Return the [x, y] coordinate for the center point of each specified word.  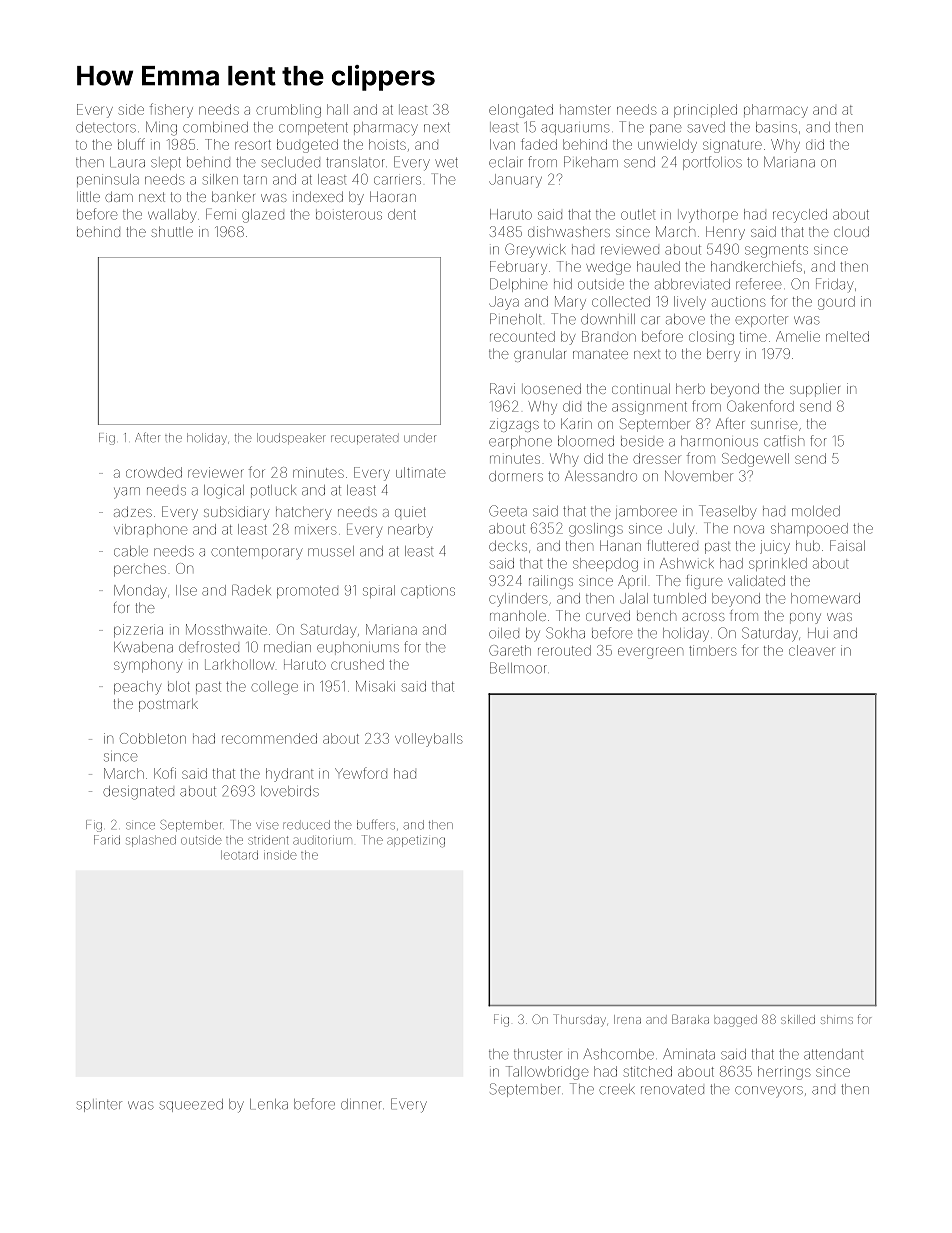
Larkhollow [240, 664]
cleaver [811, 650]
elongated [521, 111]
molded [816, 511]
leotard [239, 855]
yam [127, 493]
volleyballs [429, 740]
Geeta [508, 511]
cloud [851, 231]
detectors [106, 127]
